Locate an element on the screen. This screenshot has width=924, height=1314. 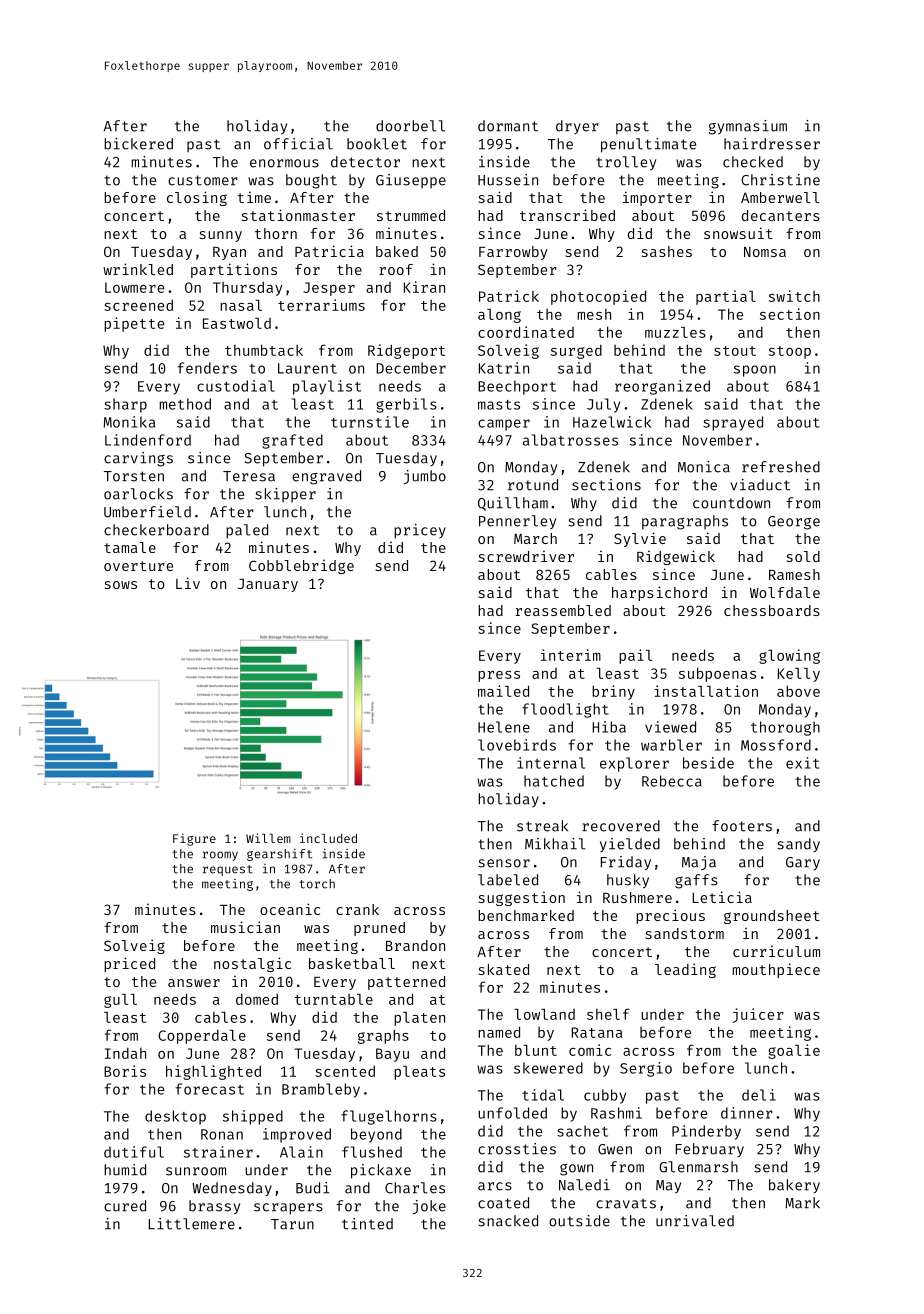
Farrowby is located at coordinates (513, 253).
